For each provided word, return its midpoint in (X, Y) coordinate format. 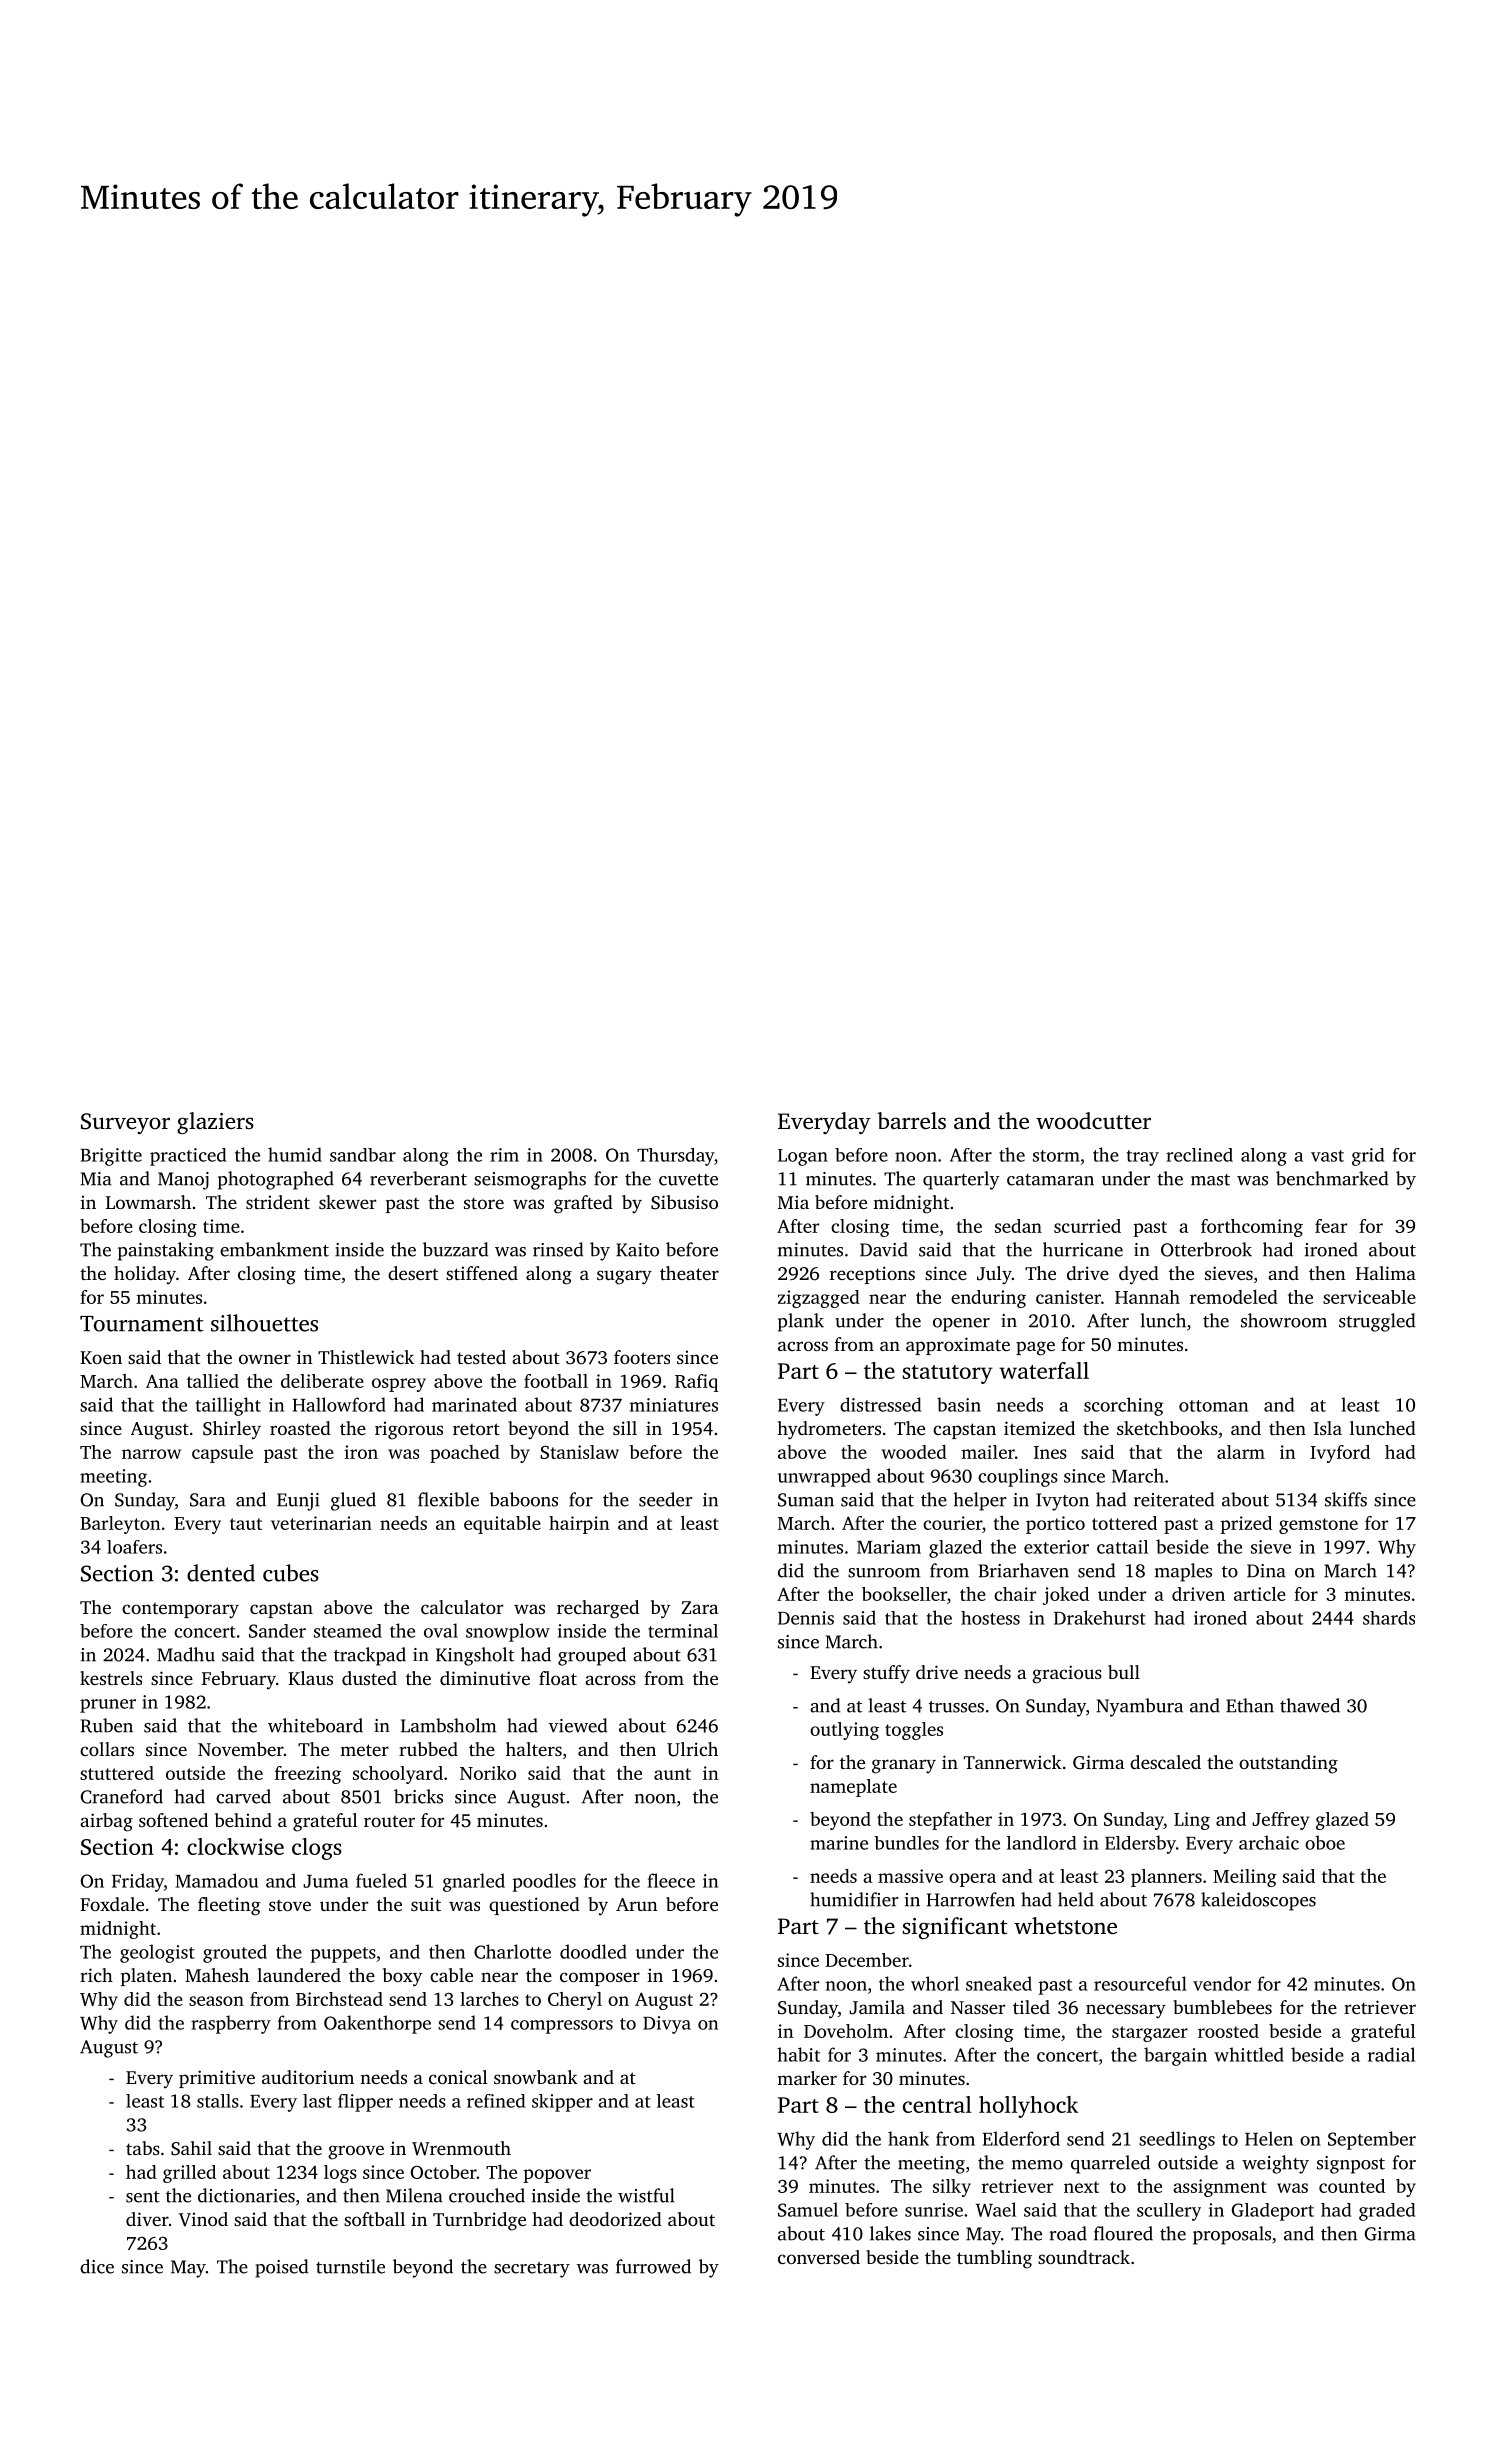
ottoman (1213, 1406)
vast (1327, 1156)
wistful (646, 2195)
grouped (592, 1656)
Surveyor (125, 1123)
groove (356, 2152)
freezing (308, 1775)
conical (458, 2077)
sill (625, 1428)
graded (1387, 2212)
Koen (101, 1357)
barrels (911, 1121)
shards (1389, 1618)
